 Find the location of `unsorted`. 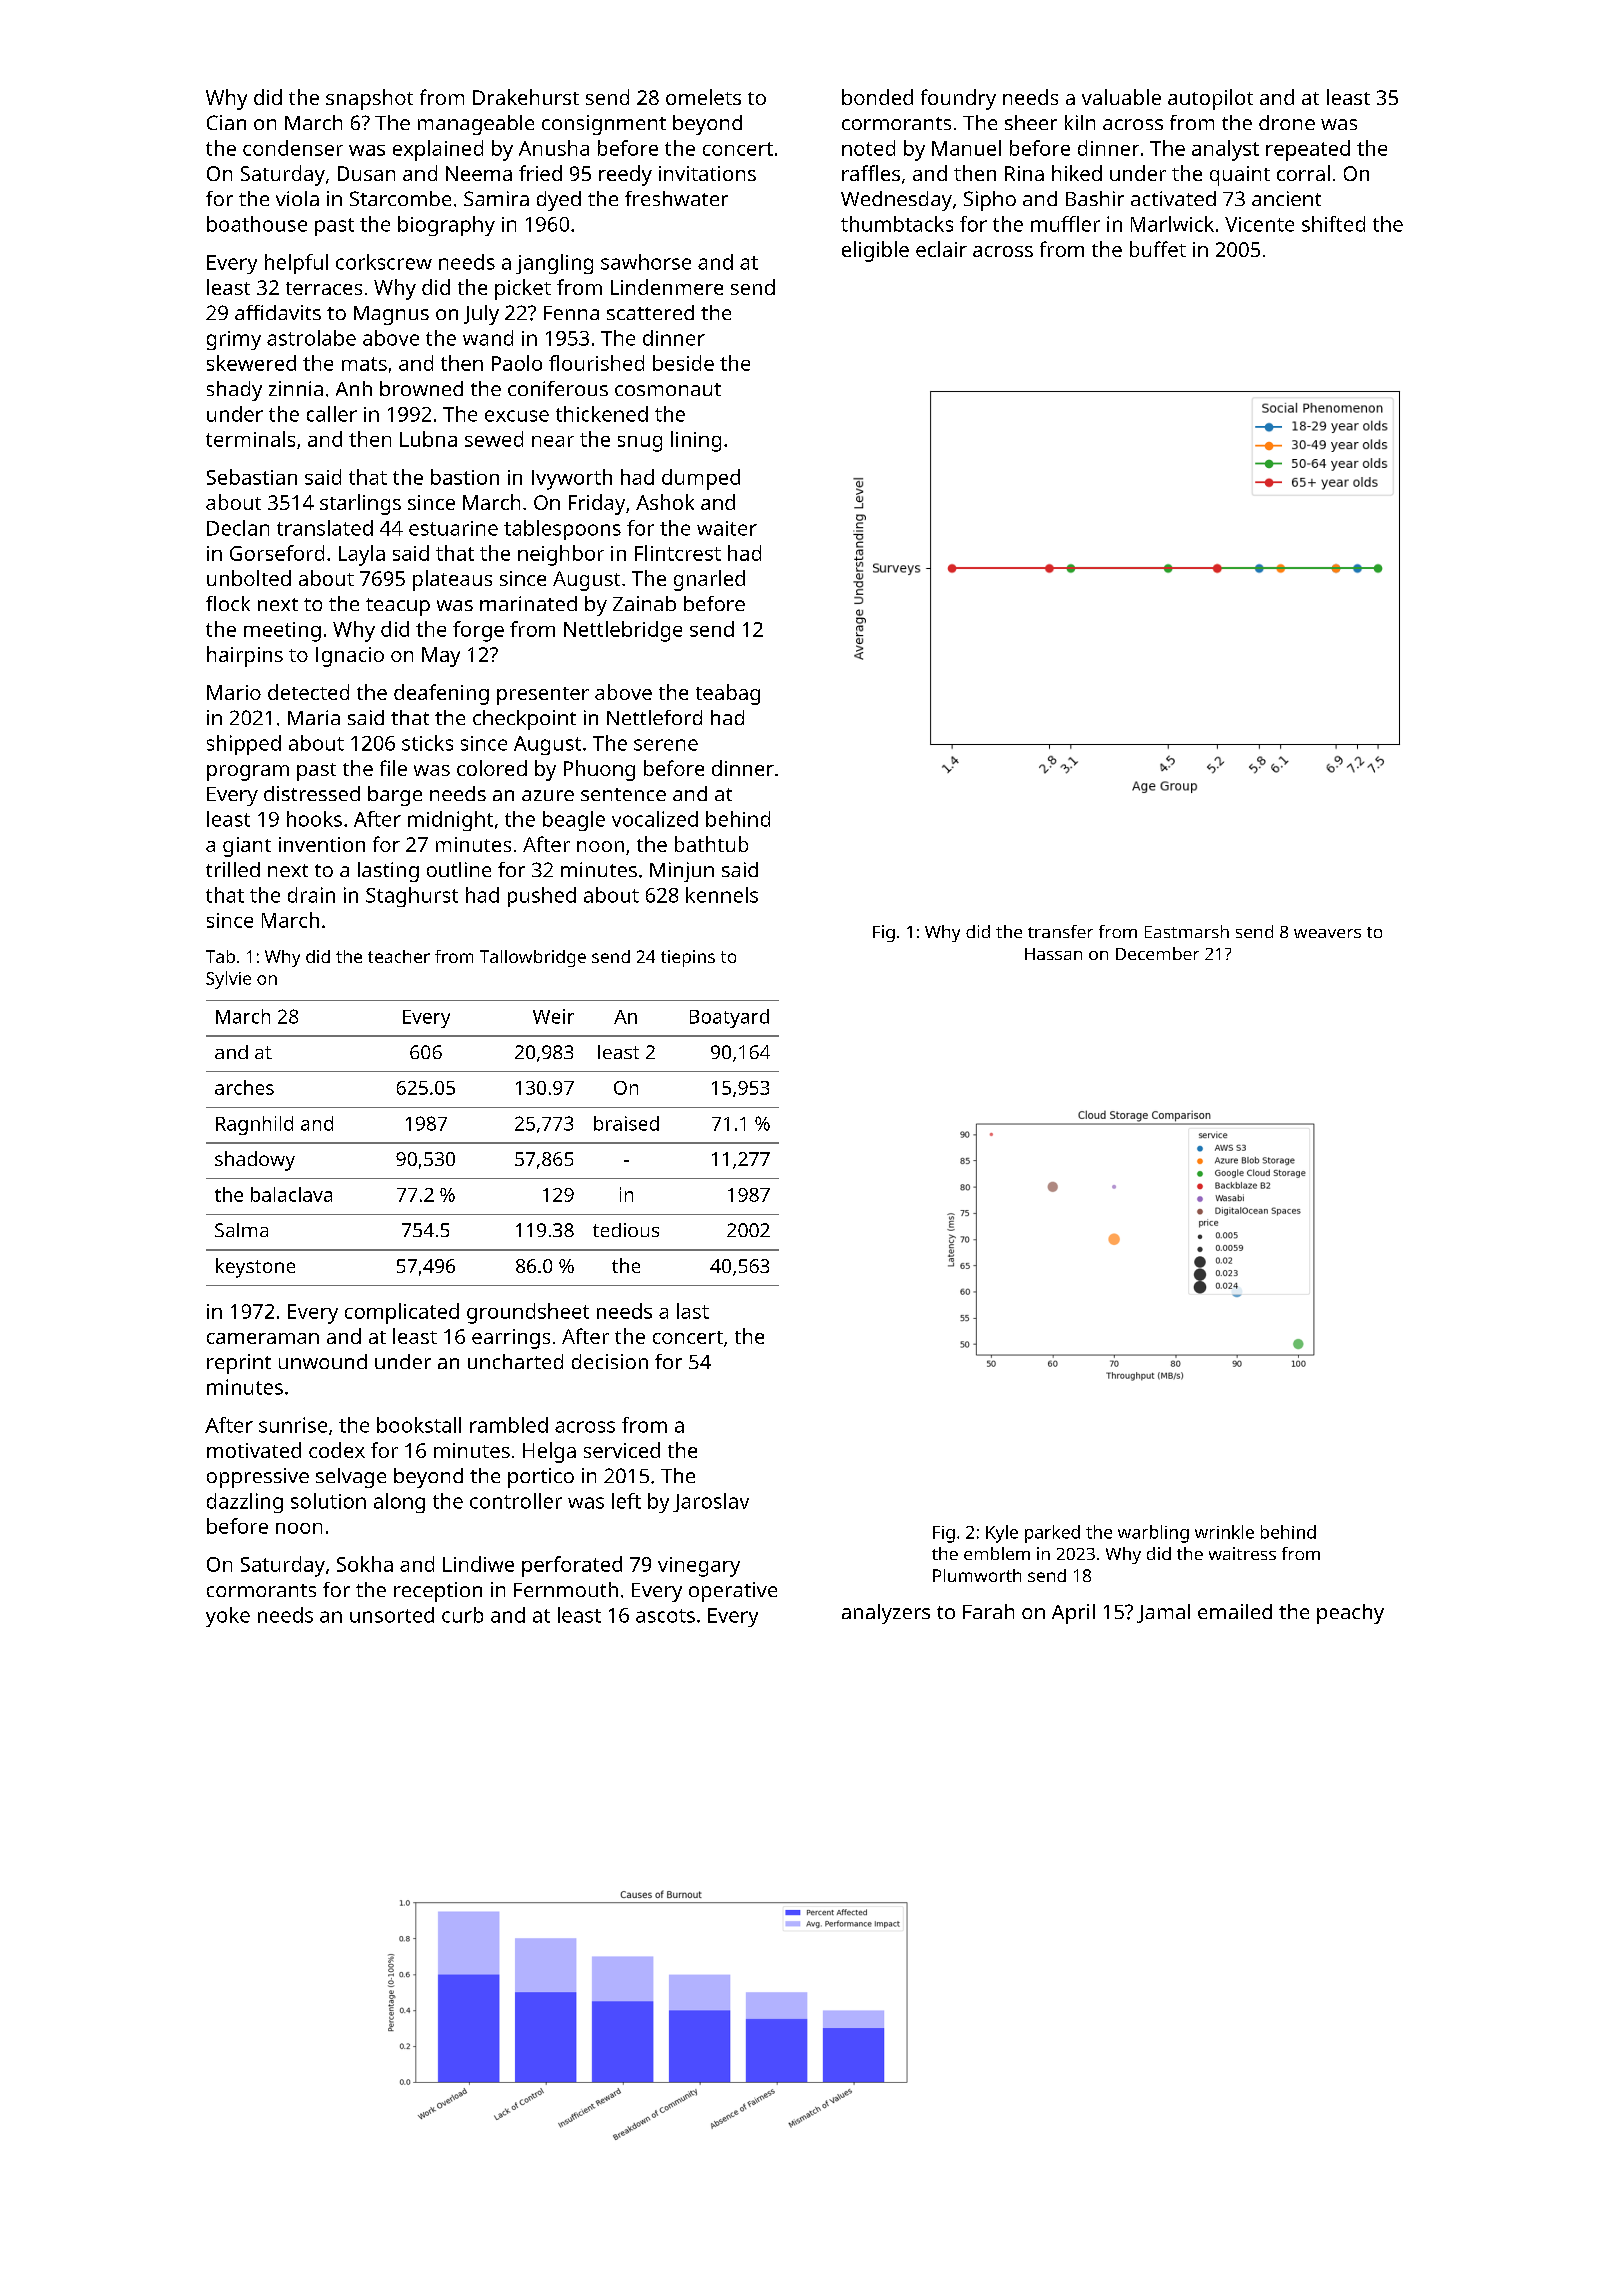

unsorted is located at coordinates (392, 1615).
